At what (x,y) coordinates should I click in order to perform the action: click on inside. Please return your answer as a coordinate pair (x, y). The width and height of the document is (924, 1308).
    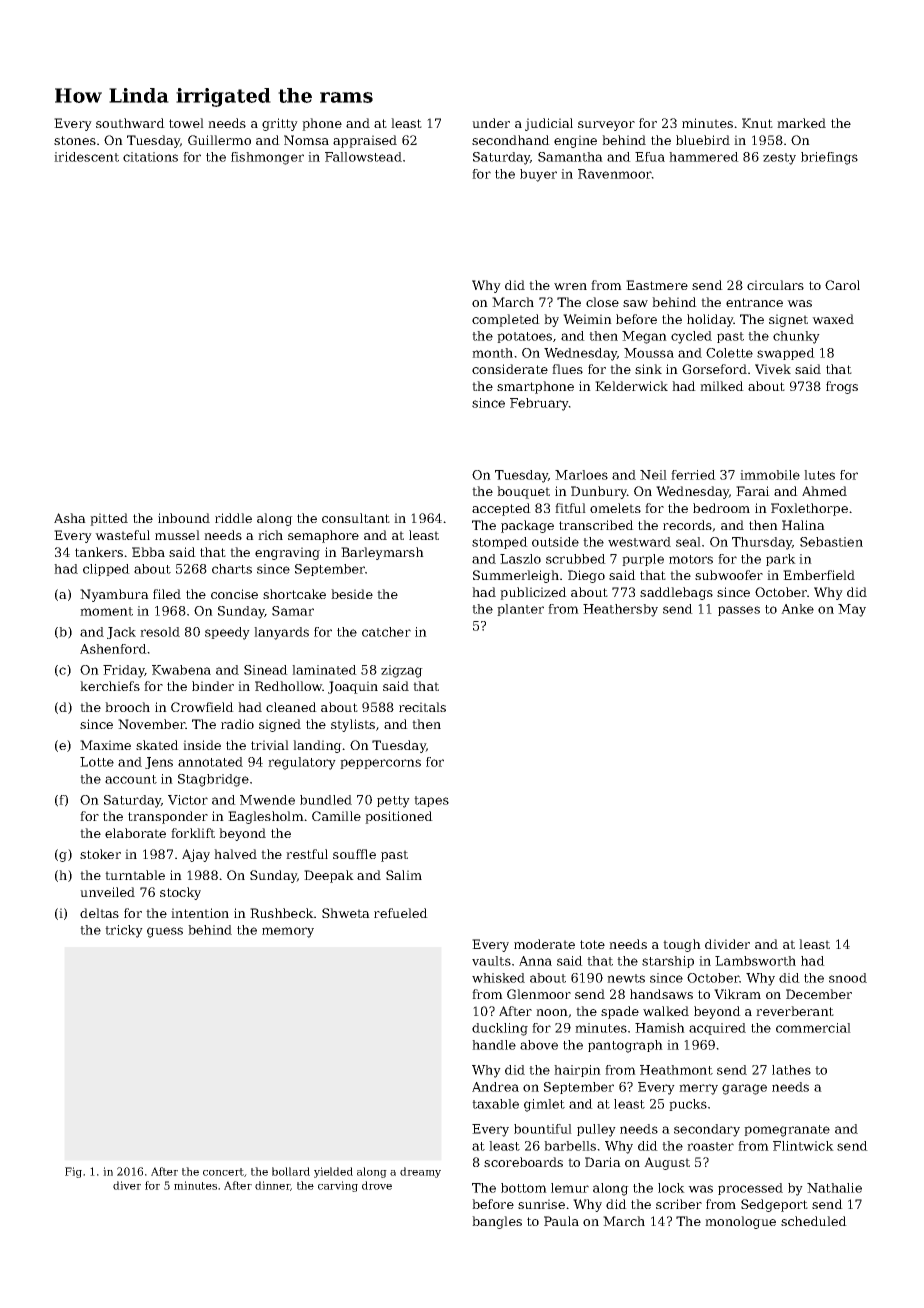
    Looking at the image, I should click on (202, 745).
